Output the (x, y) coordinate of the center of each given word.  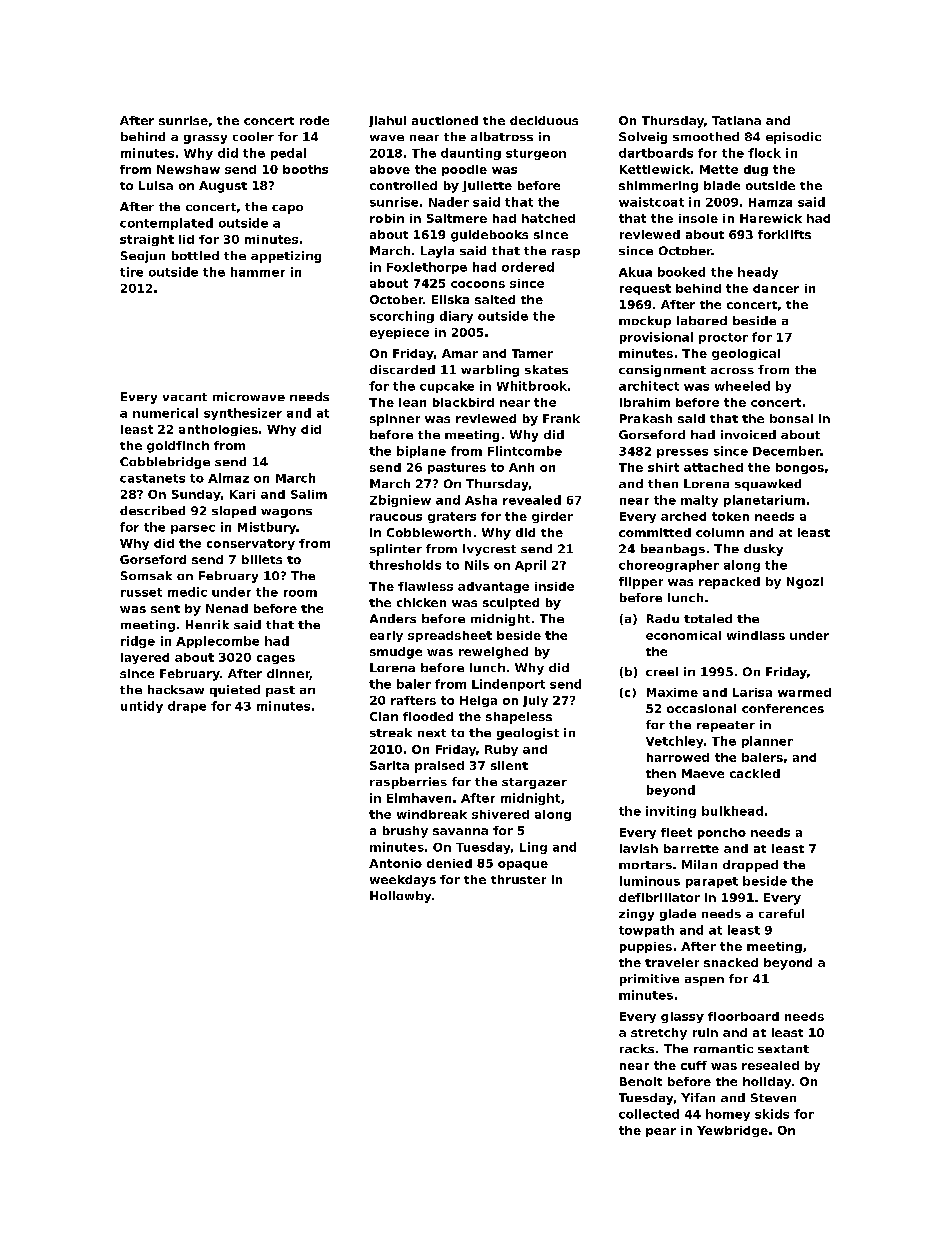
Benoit (641, 1081)
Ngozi (805, 583)
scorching (402, 317)
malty (699, 501)
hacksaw (176, 689)
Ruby (501, 750)
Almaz (228, 478)
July (535, 701)
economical (683, 635)
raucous (396, 517)
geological (746, 354)
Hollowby (400, 897)
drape (187, 707)
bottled (195, 255)
